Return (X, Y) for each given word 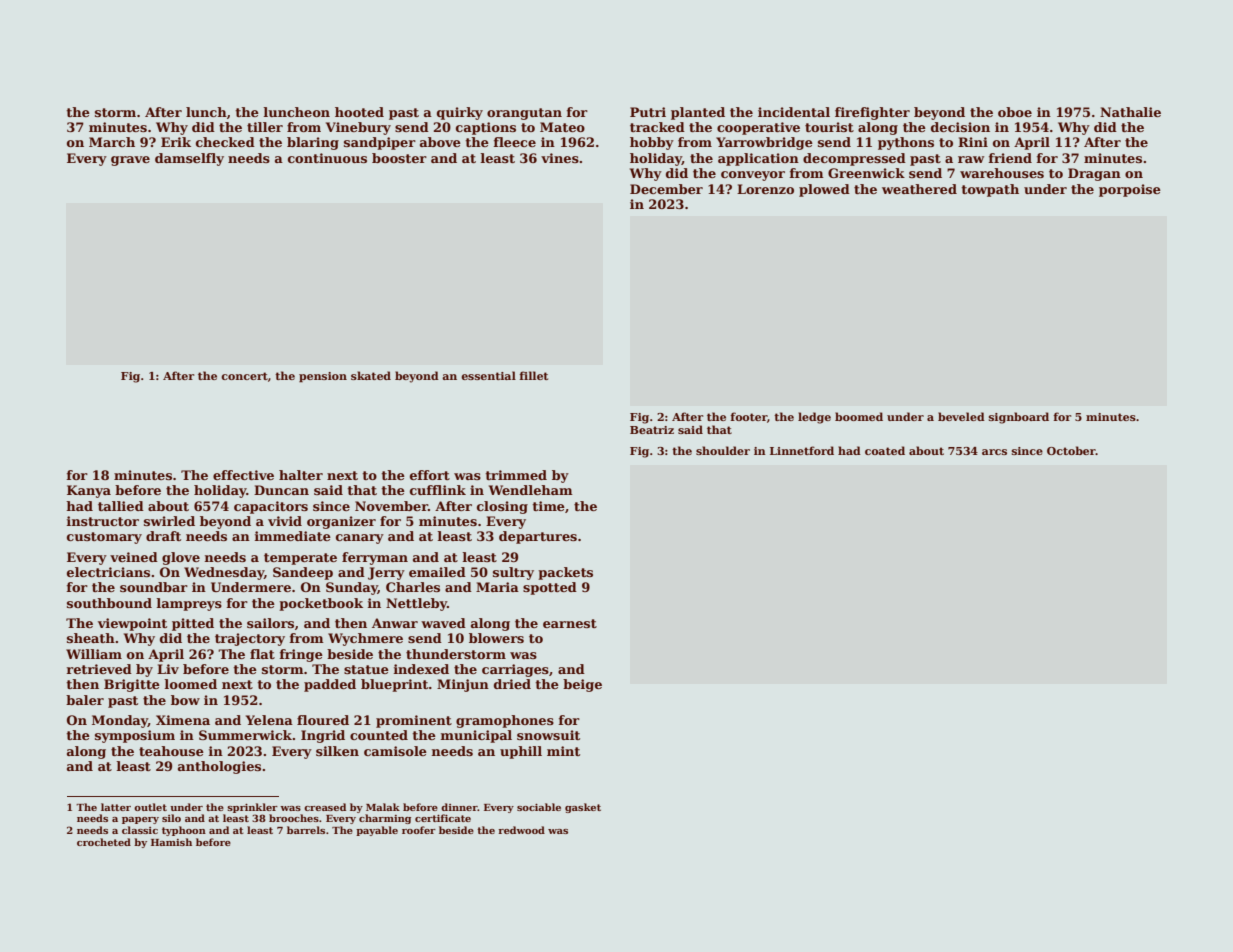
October (1071, 450)
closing (502, 507)
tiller (265, 127)
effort (430, 475)
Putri (648, 112)
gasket (583, 808)
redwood (521, 830)
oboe (1015, 112)
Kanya (89, 491)
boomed (859, 416)
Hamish (171, 842)
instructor (103, 521)
